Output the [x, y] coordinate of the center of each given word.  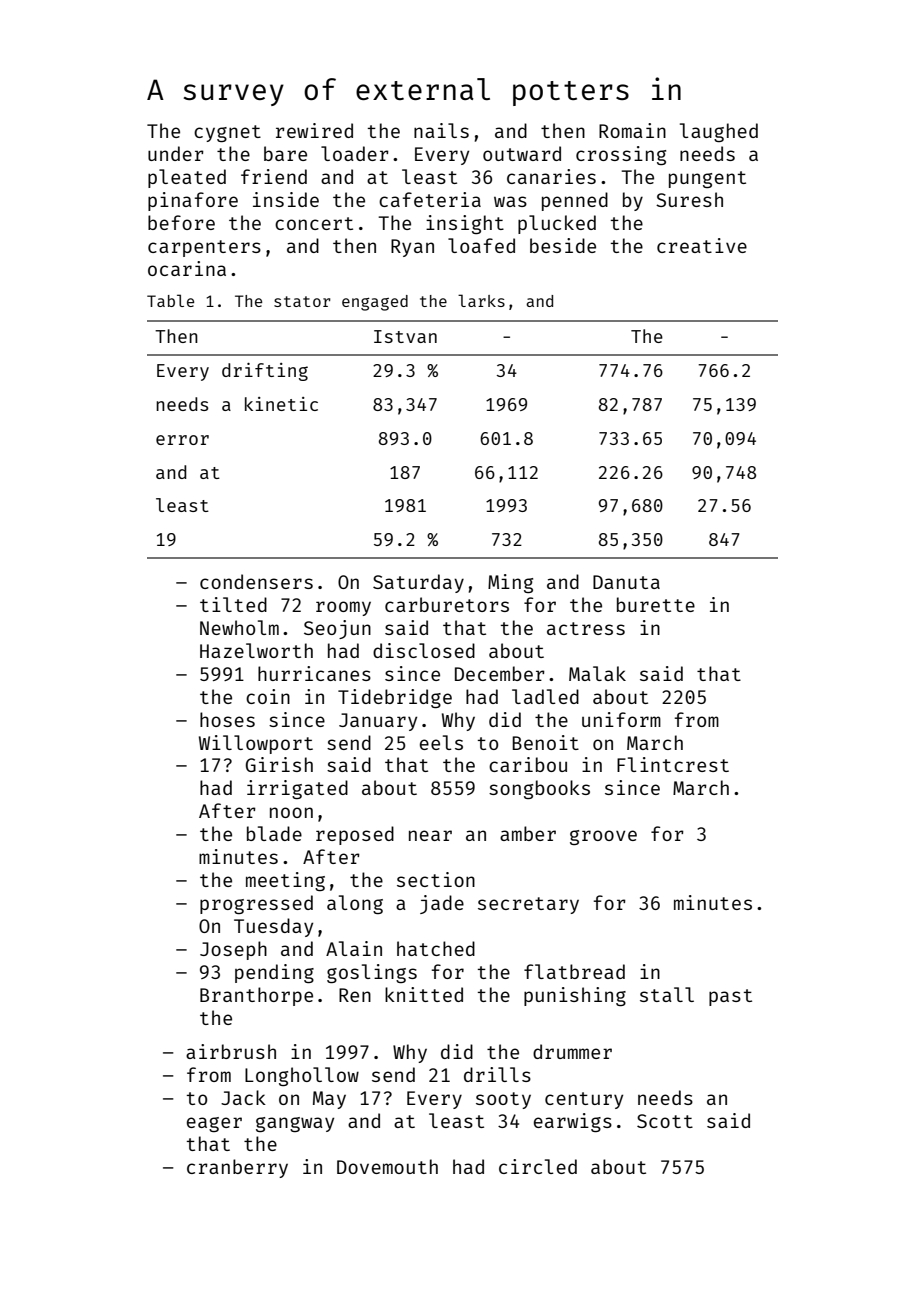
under [176, 153]
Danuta [626, 582]
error [182, 440]
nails [441, 130]
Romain [632, 130]
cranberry [237, 1168]
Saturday [418, 583]
